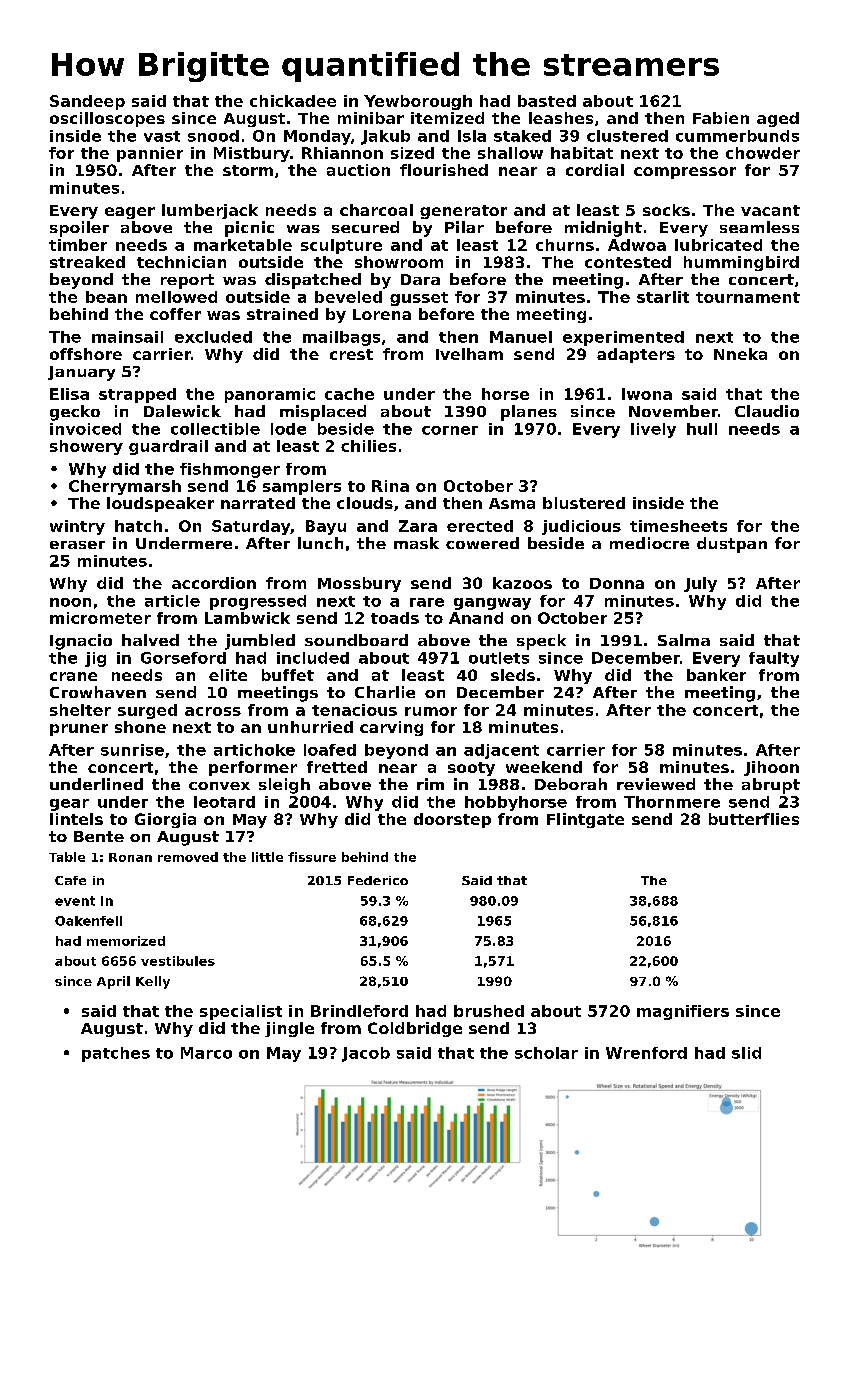  Describe the element at coordinates (522, 136) in the screenshot. I see `staked` at that location.
